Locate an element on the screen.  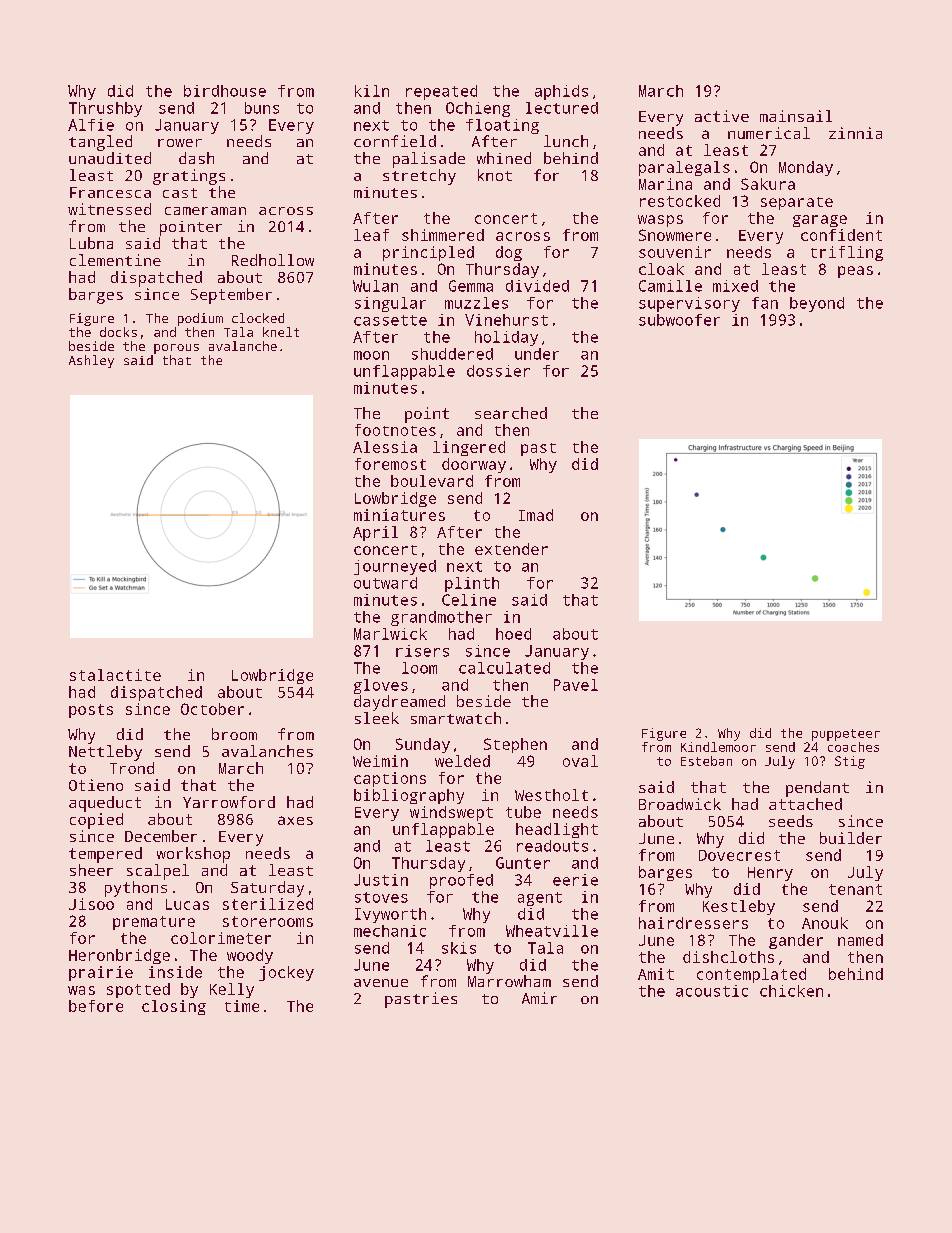
cast is located at coordinates (180, 193).
